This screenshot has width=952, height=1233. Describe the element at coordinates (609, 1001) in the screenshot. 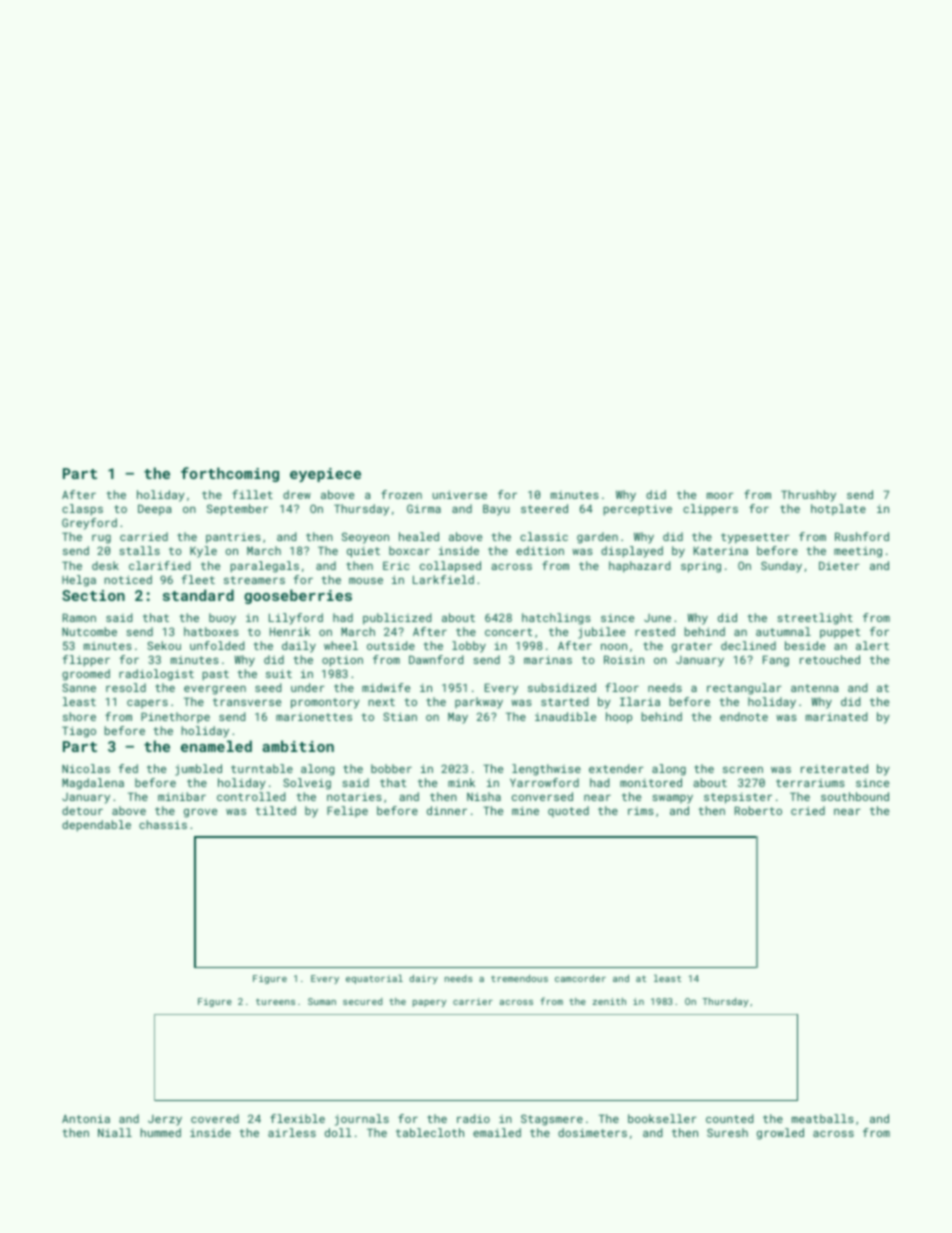

I see `zenith` at that location.
